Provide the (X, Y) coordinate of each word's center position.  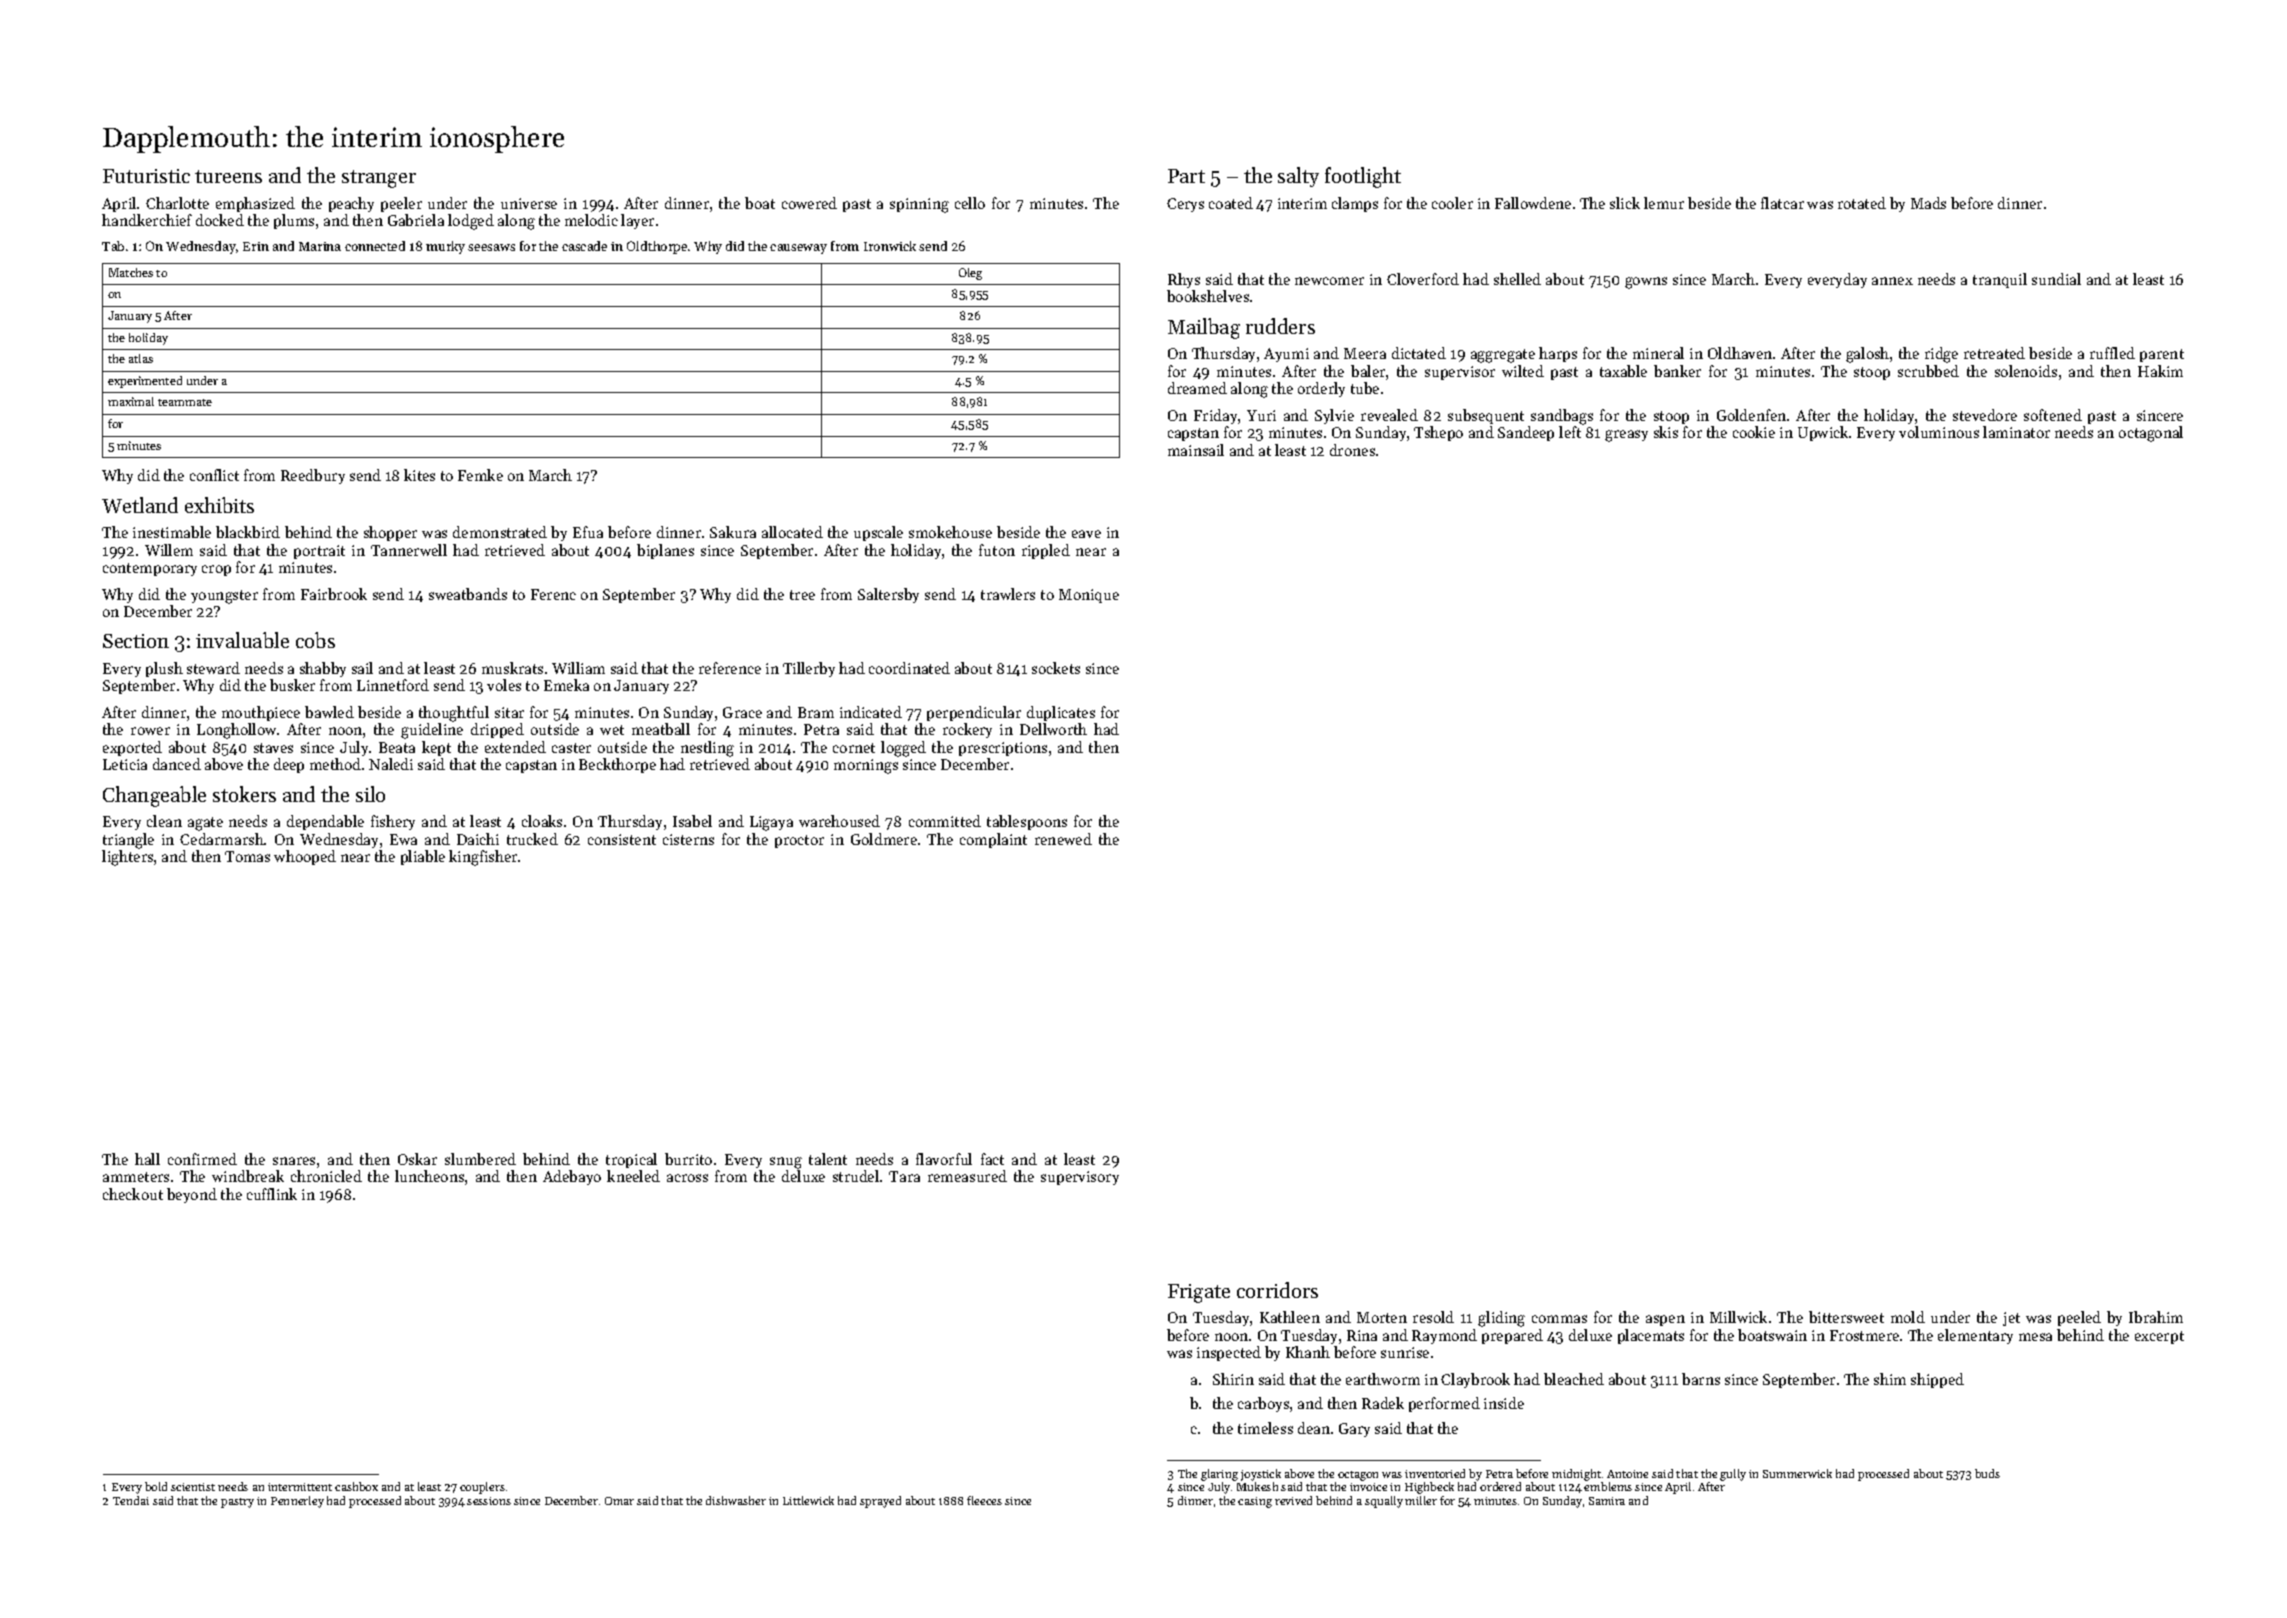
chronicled (326, 1176)
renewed (1063, 839)
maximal (131, 401)
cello (970, 203)
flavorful (944, 1159)
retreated (1994, 353)
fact (992, 1159)
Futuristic (146, 176)
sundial (2056, 279)
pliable (423, 857)
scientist (193, 1487)
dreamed (1197, 388)
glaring (1219, 1475)
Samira (1607, 1501)
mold (1908, 1317)
